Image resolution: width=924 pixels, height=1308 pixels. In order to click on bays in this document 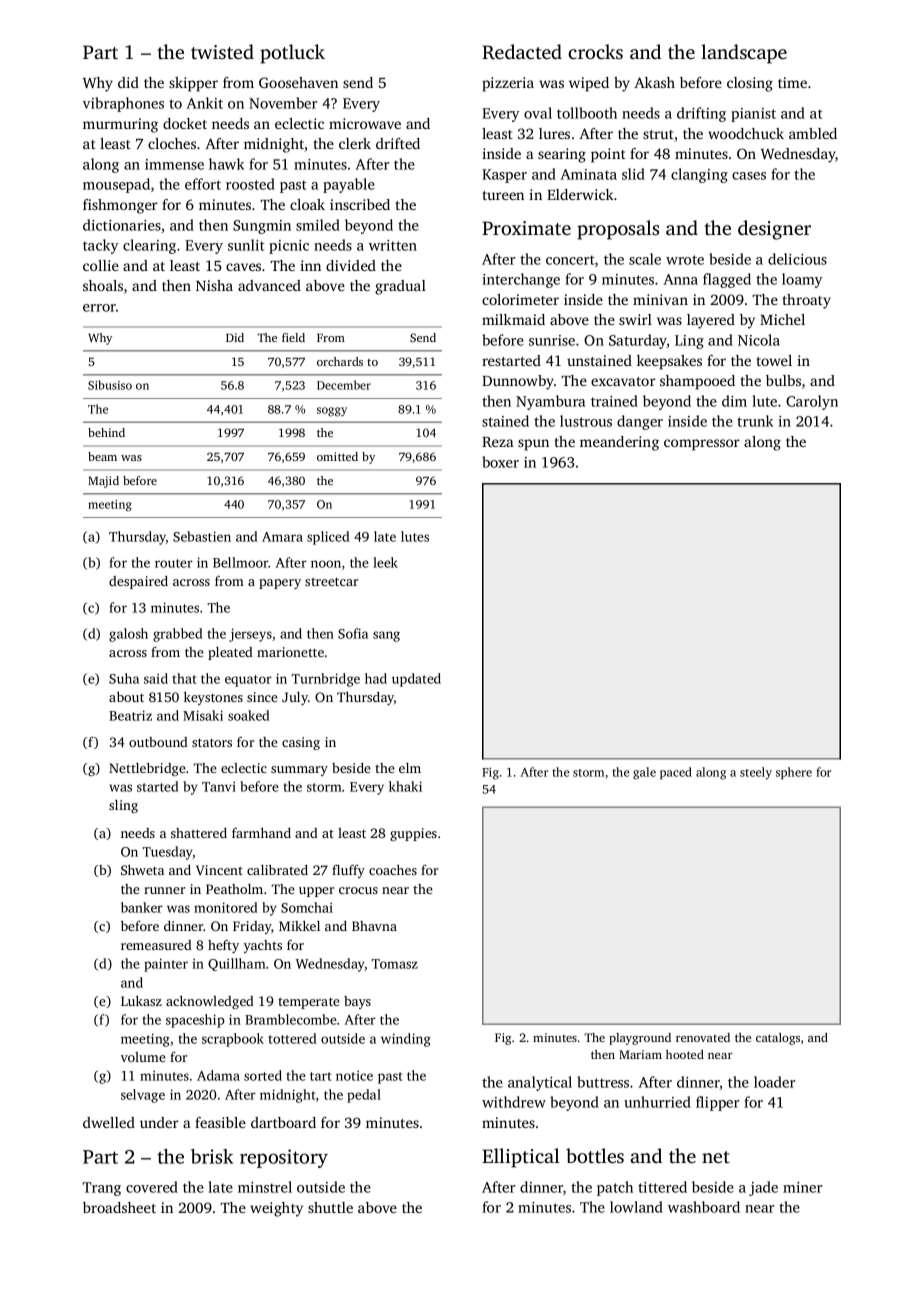, I will do `click(357, 1002)`.
